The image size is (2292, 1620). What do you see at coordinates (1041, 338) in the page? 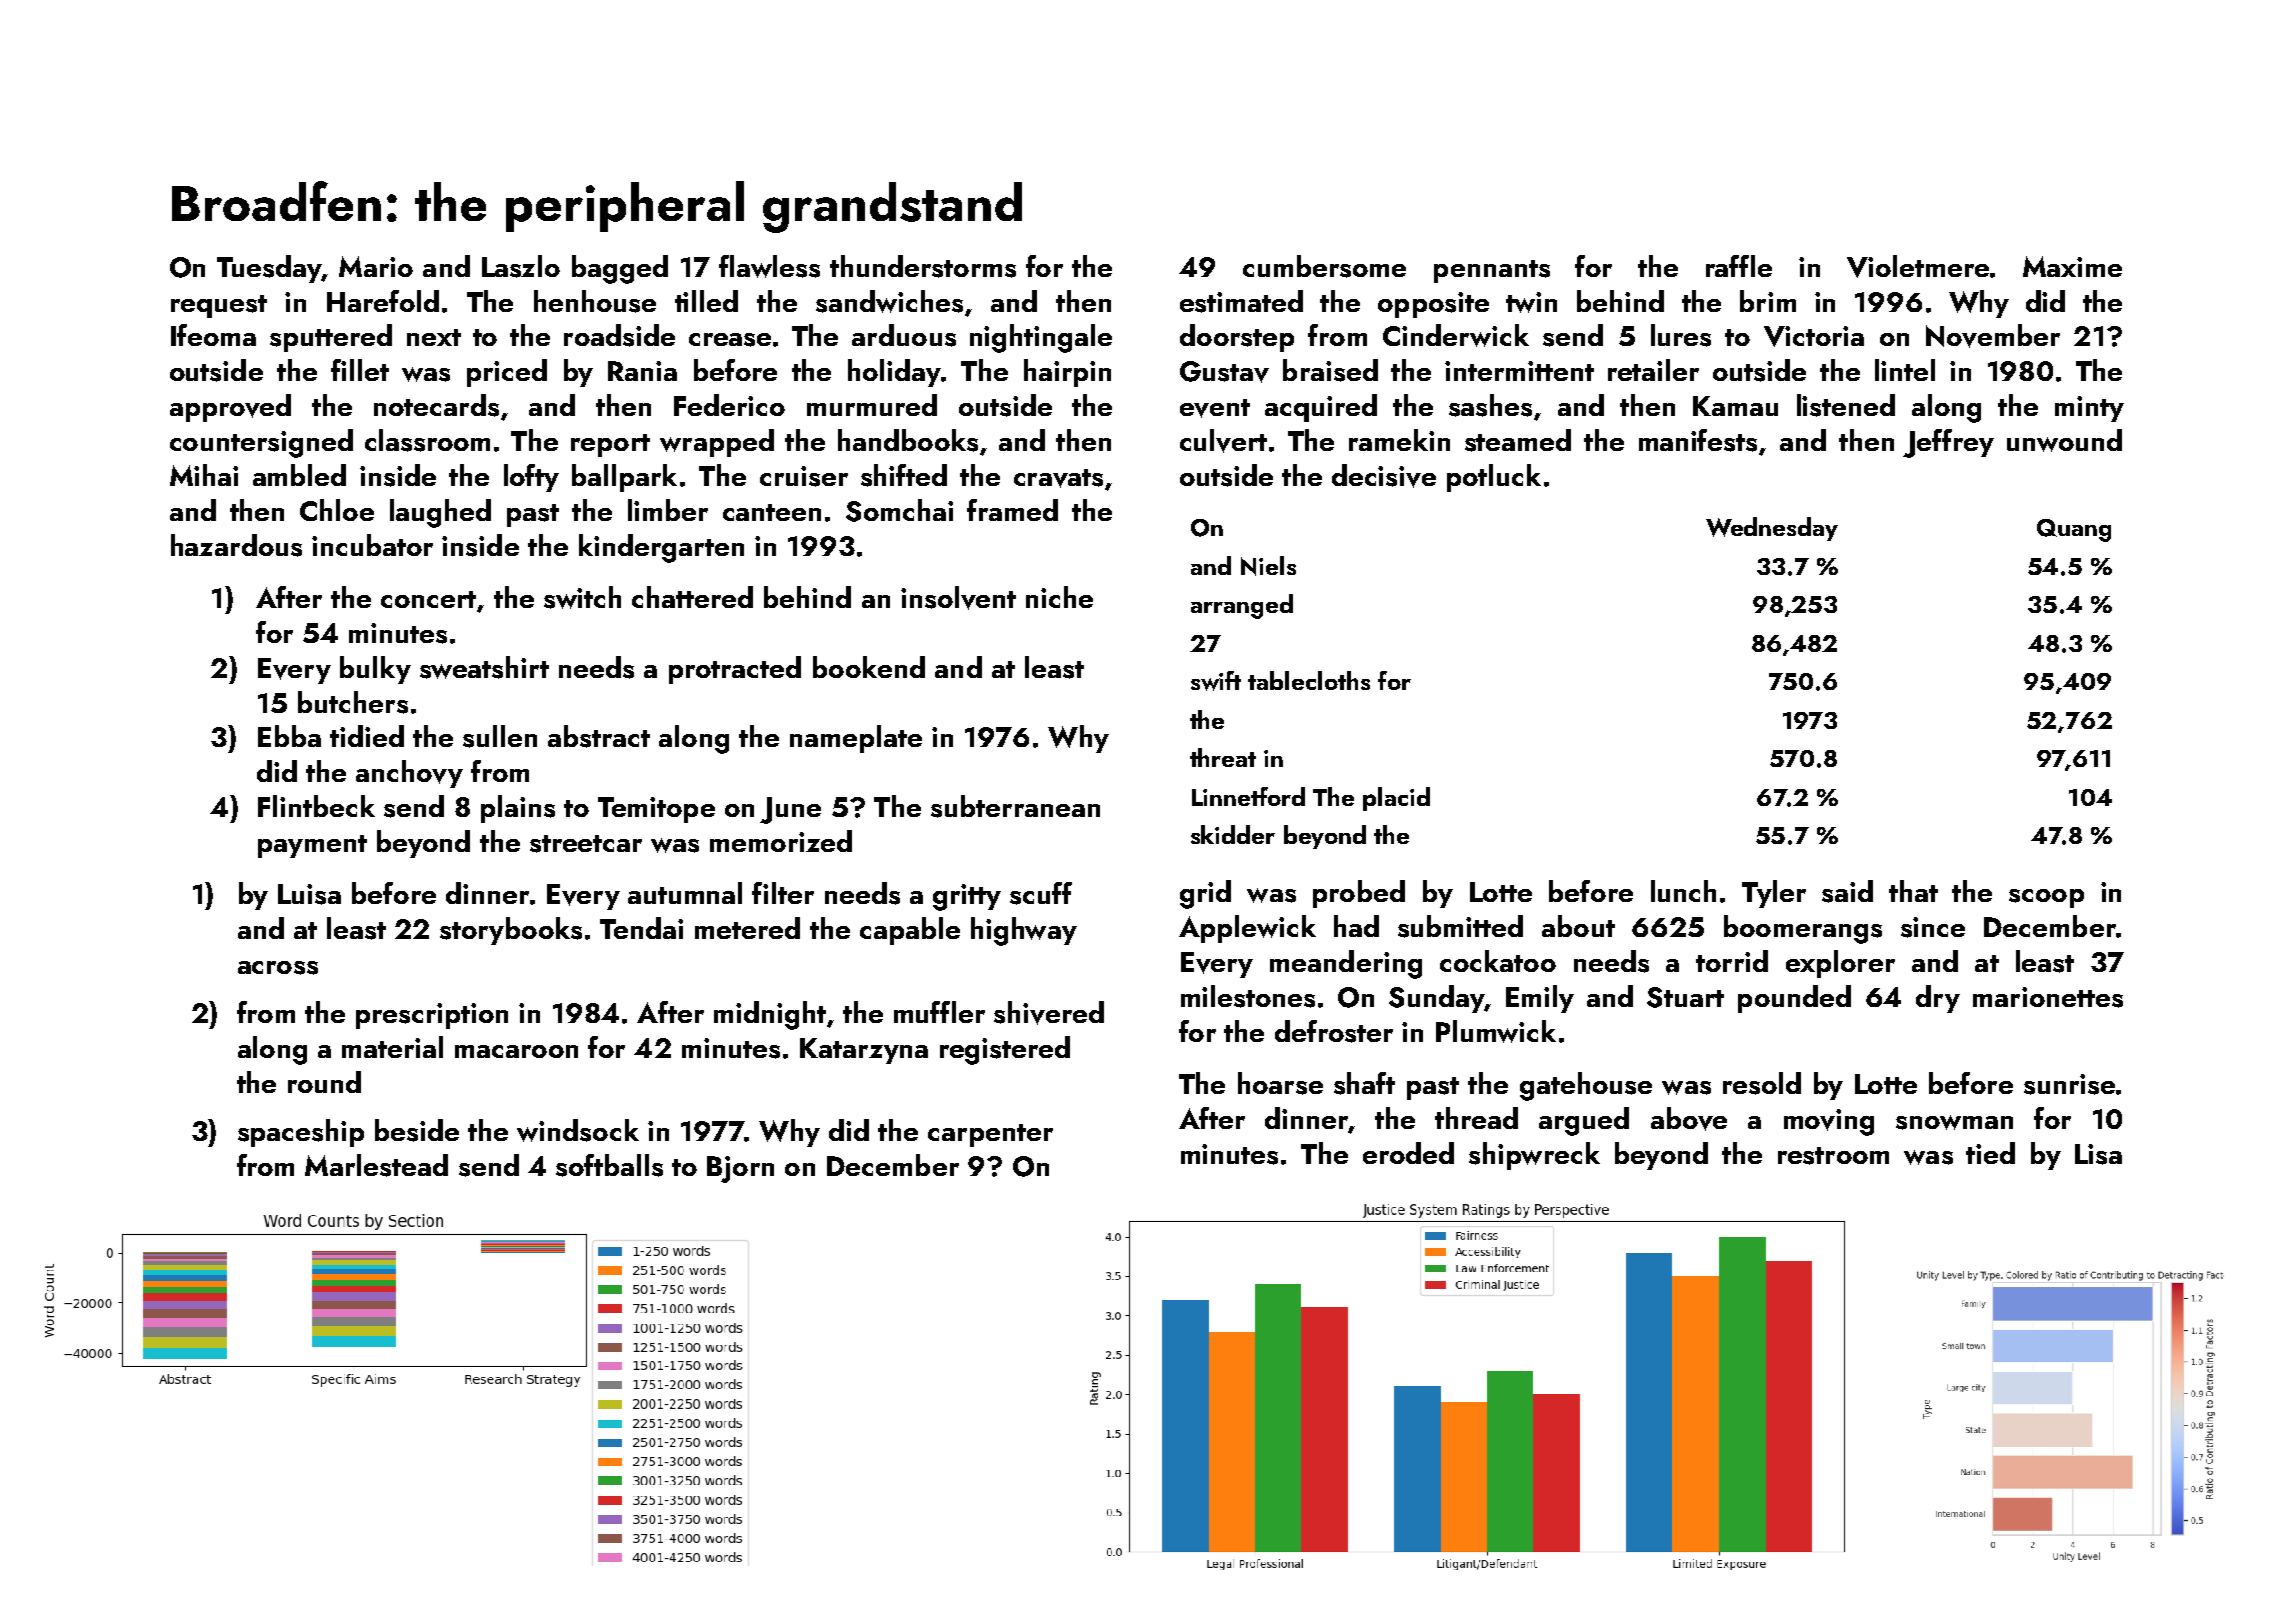
I see `nightingale` at bounding box center [1041, 338].
